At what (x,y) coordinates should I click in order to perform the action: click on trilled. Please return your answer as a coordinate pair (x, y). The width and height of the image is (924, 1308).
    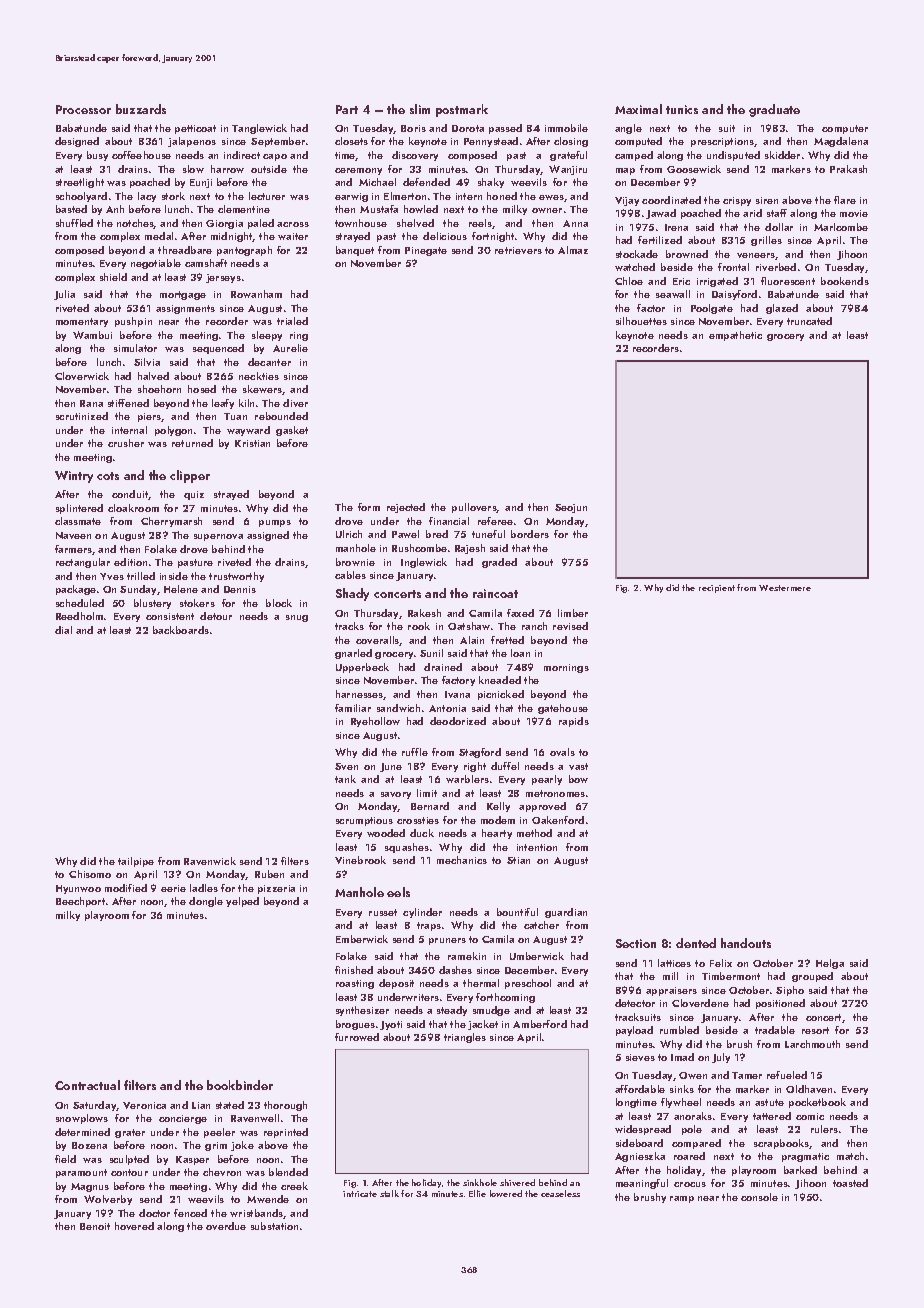
    Looking at the image, I should click on (141, 576).
